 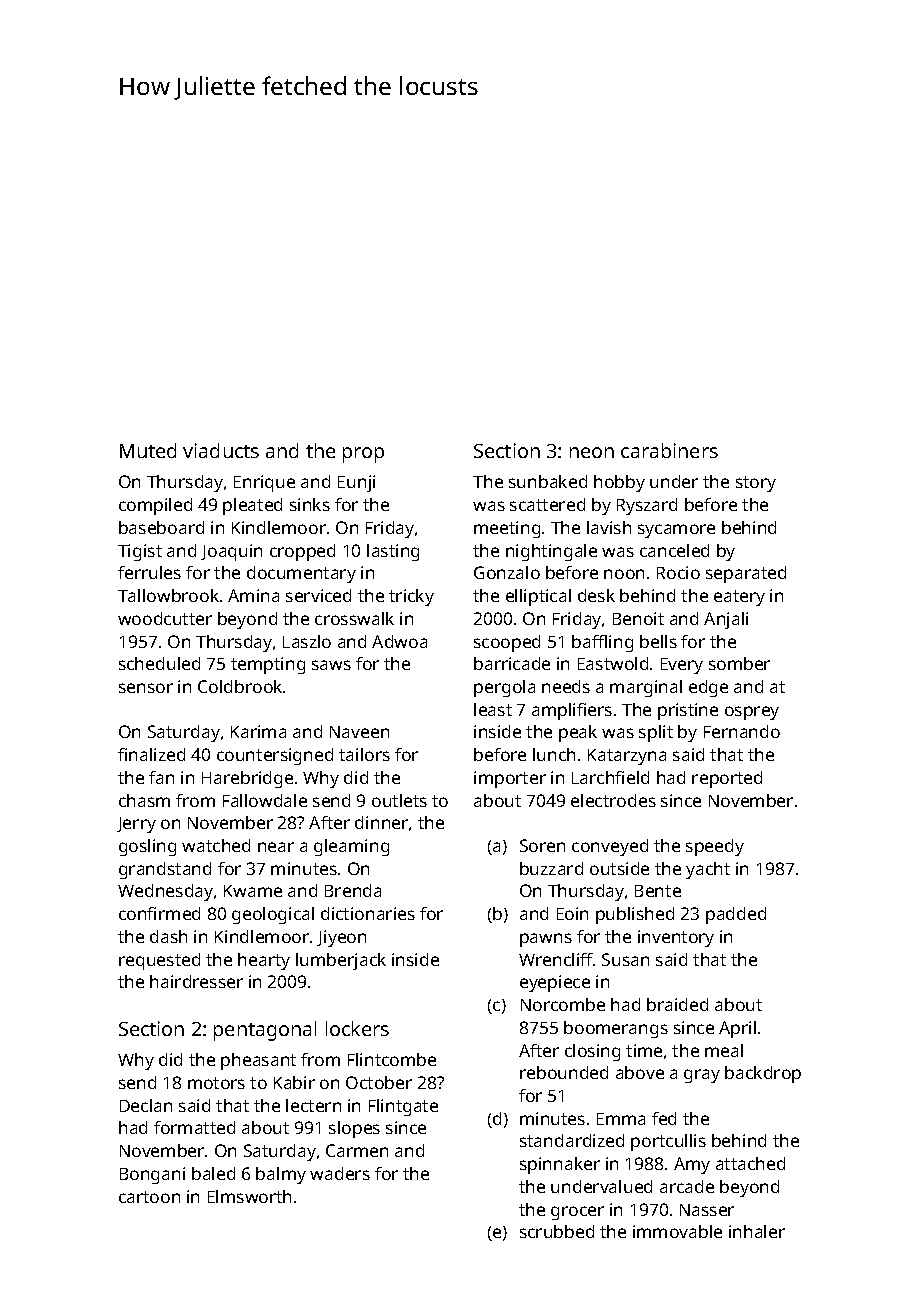 I want to click on hairdresser, so click(x=196, y=981).
